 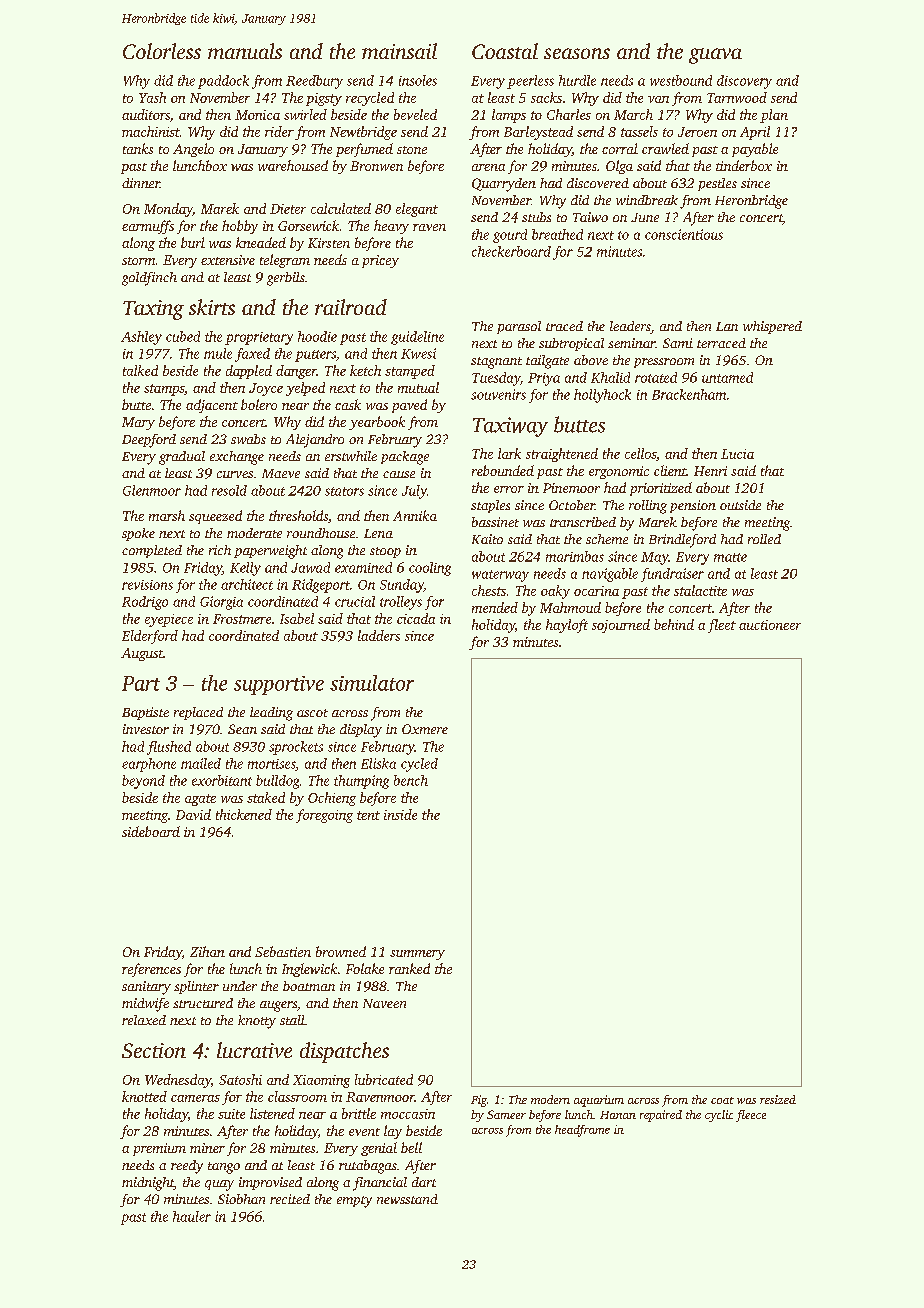 What do you see at coordinates (143, 782) in the screenshot?
I see `beyond` at bounding box center [143, 782].
